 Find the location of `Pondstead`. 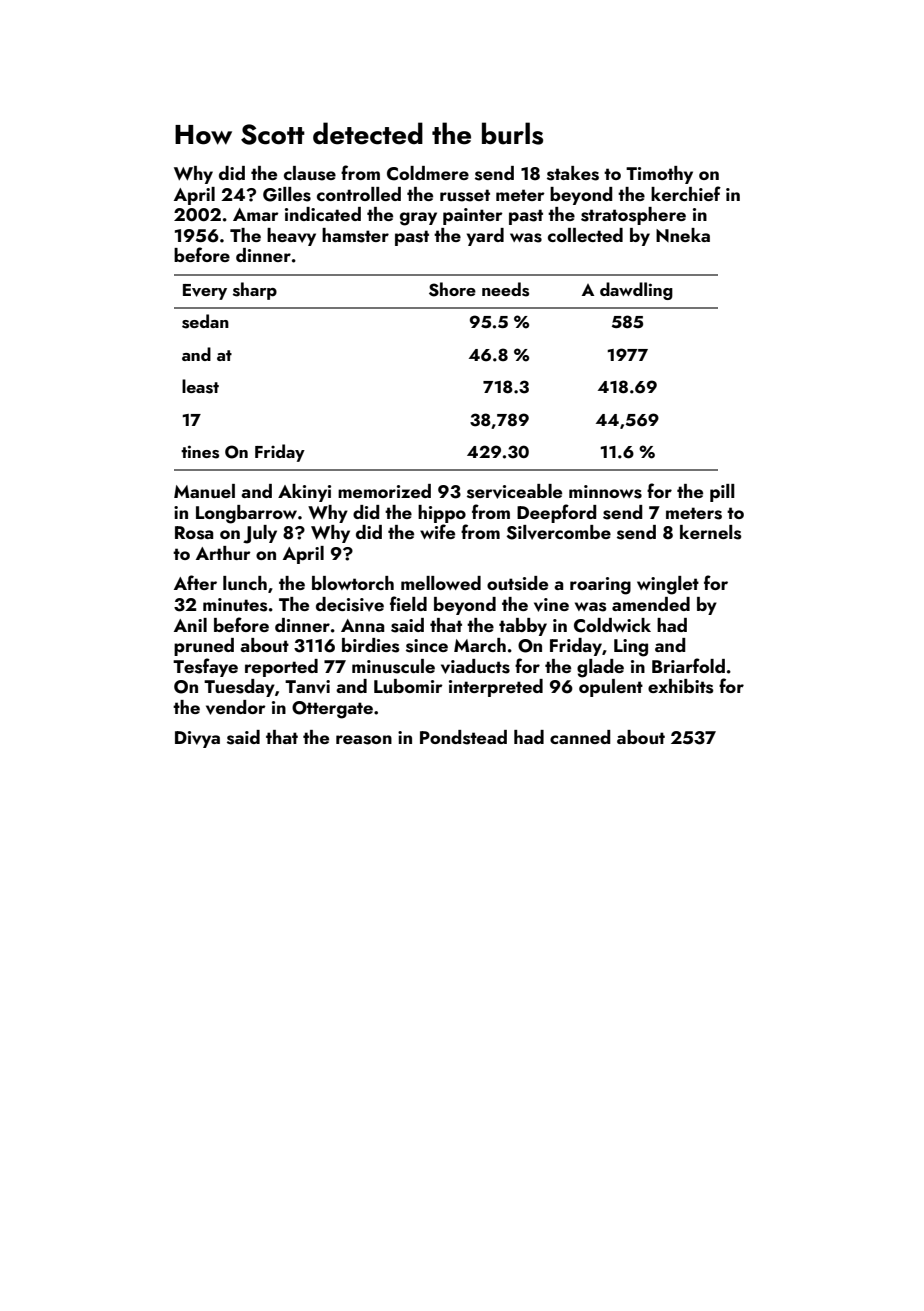

Pondstead is located at coordinates (463, 737).
